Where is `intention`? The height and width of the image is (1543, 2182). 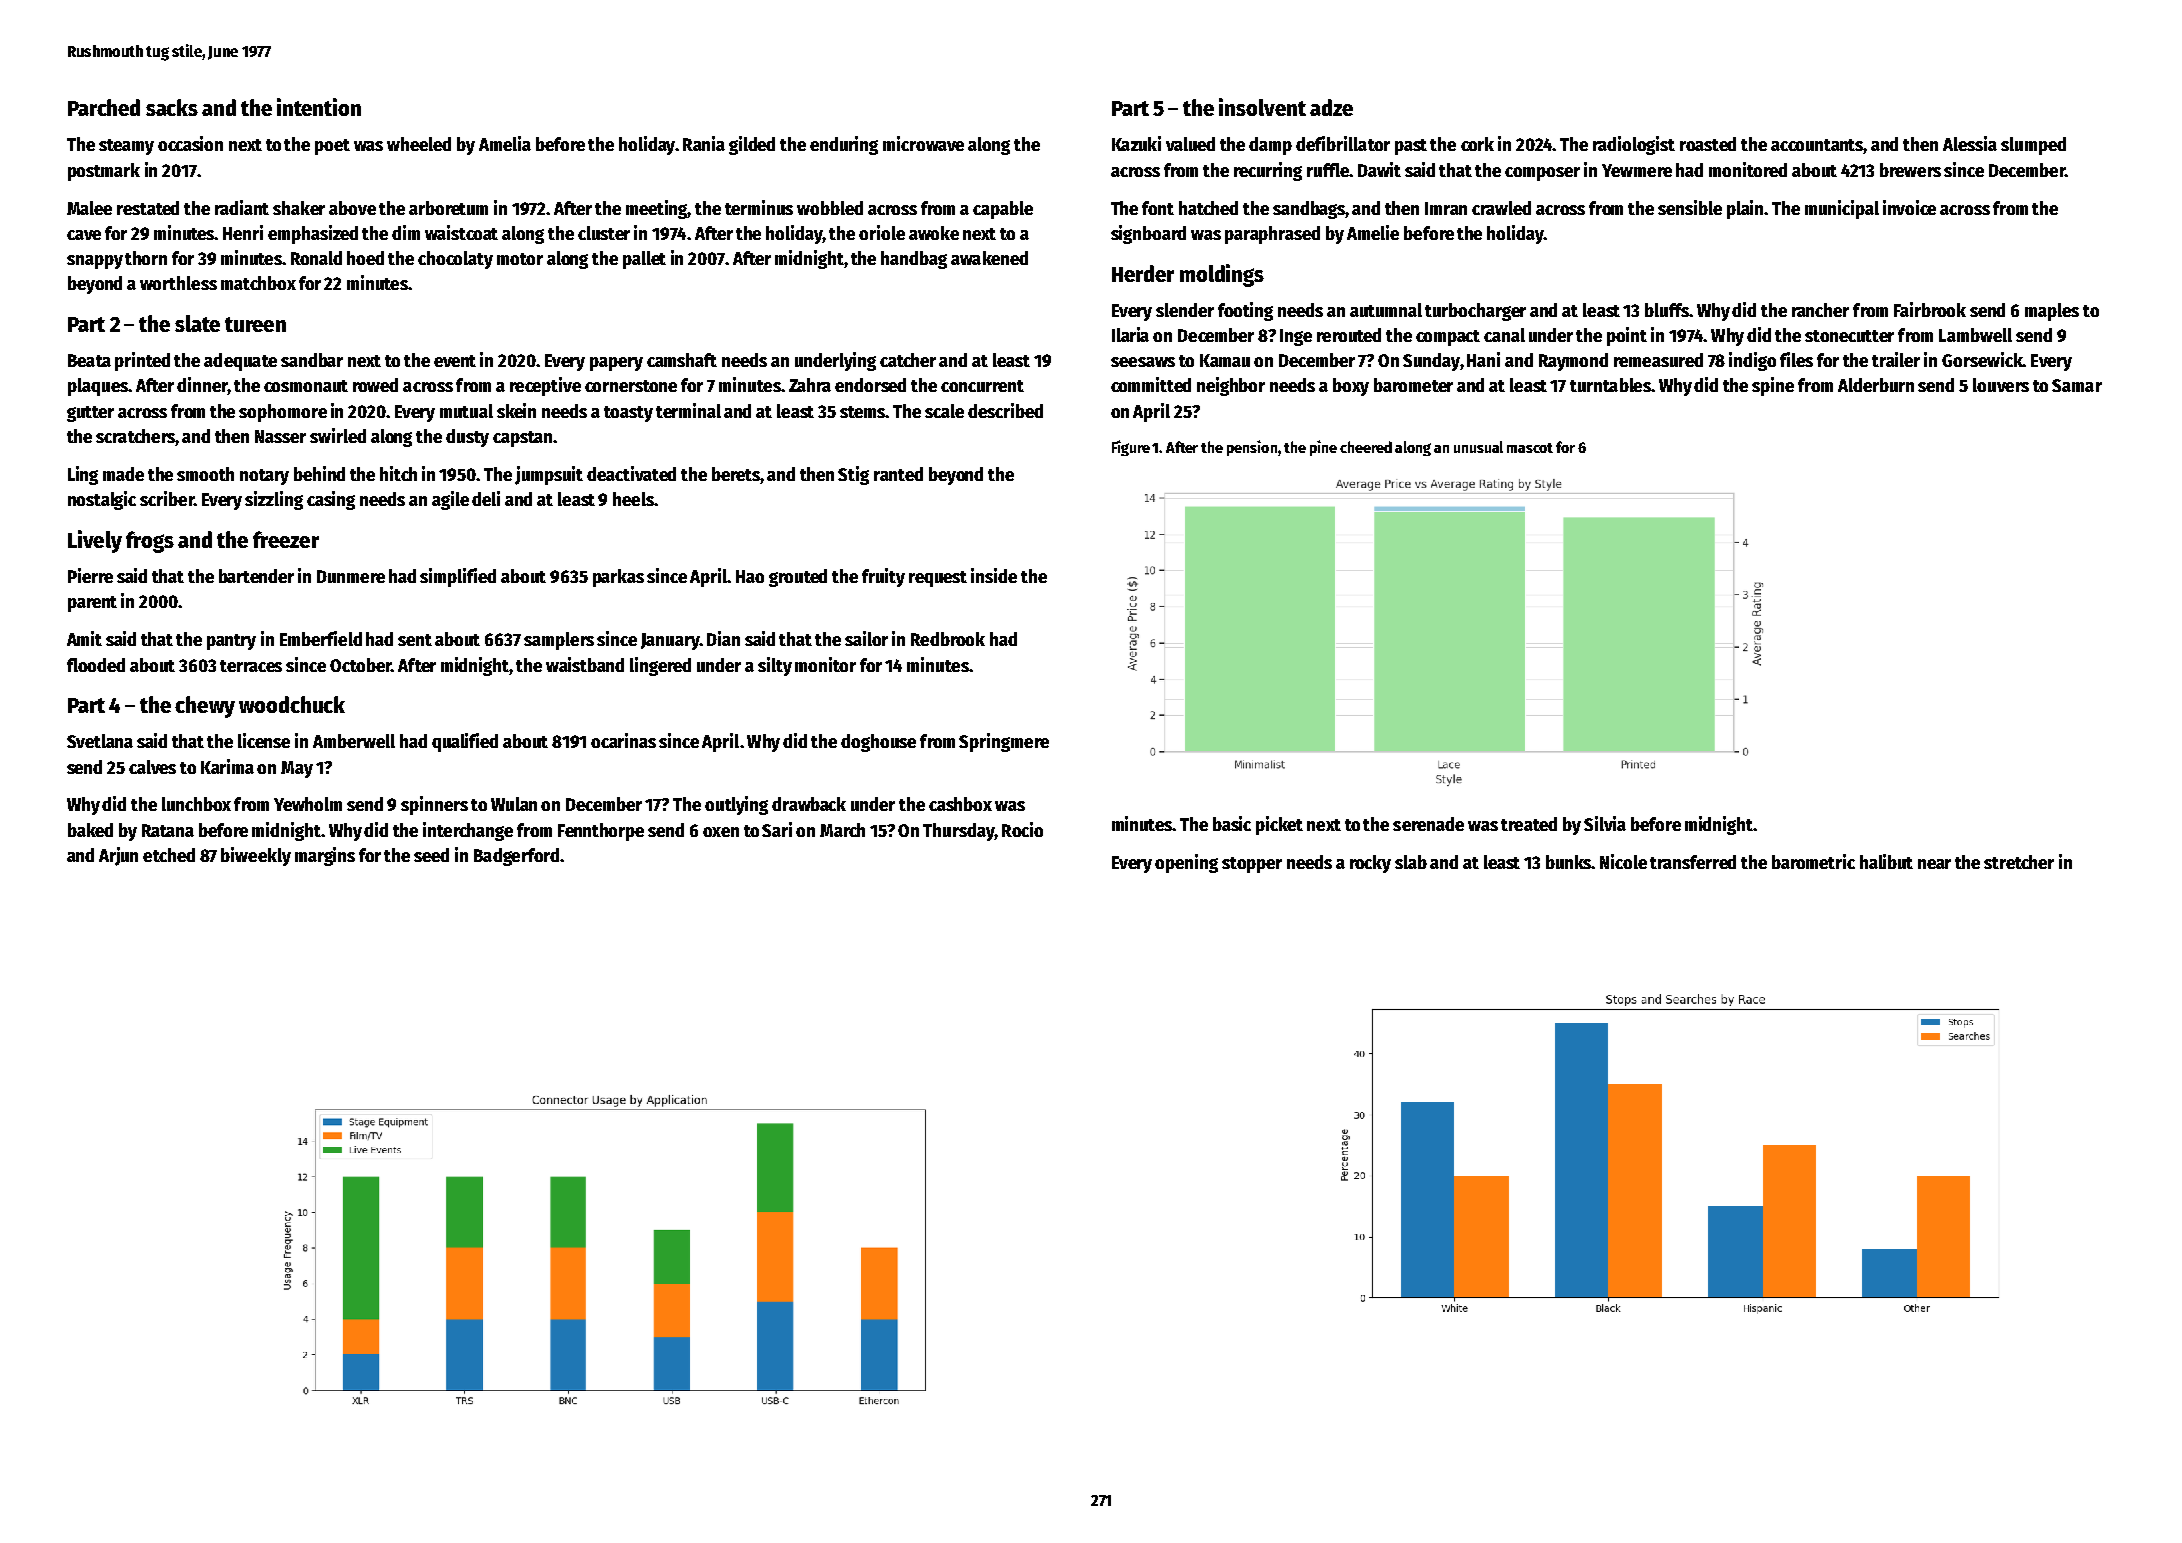 intention is located at coordinates (319, 107).
